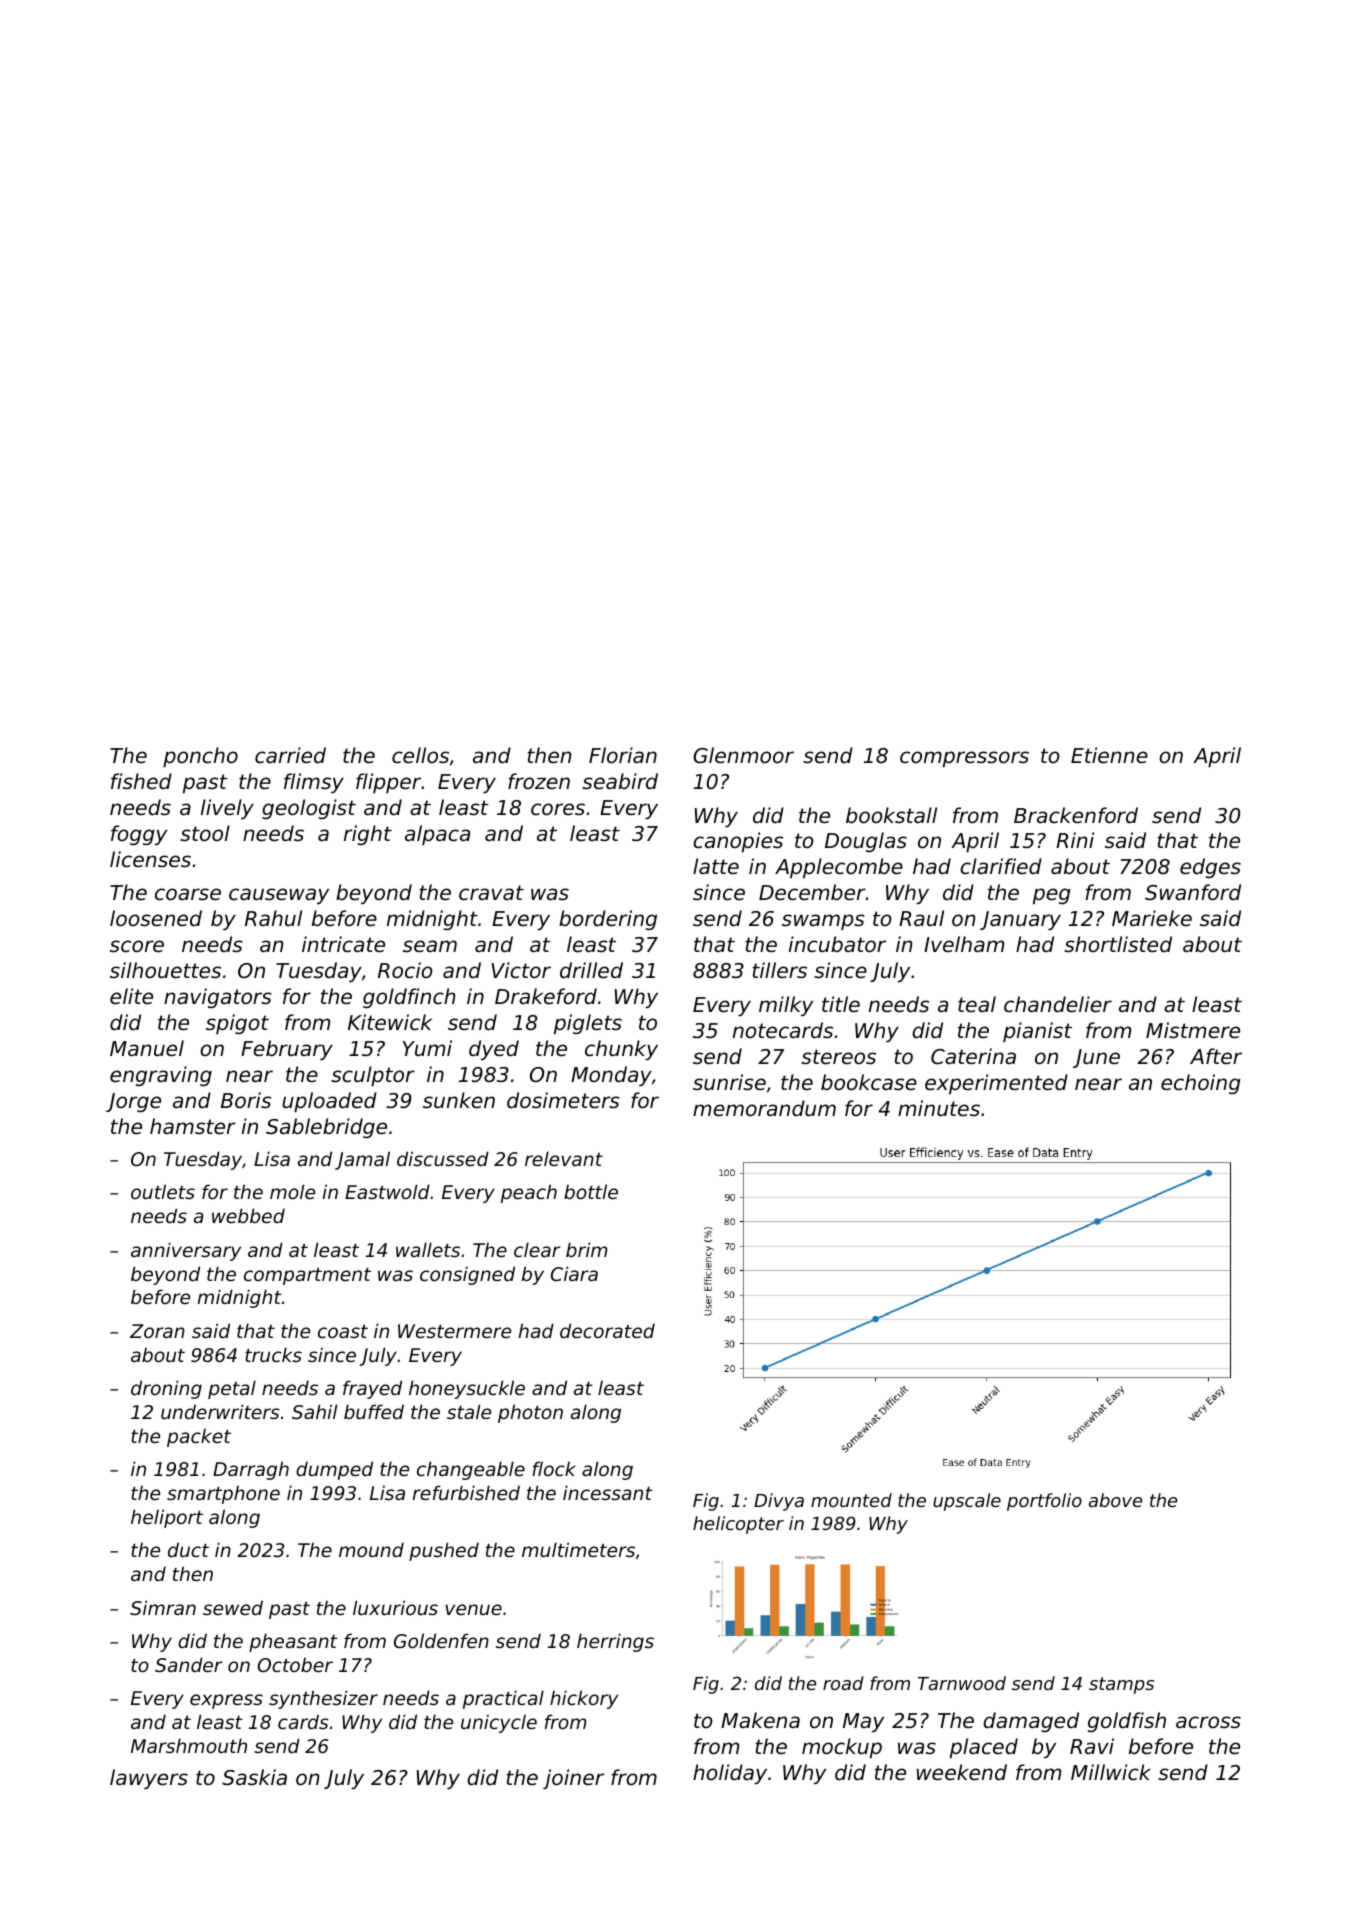 The width and height of the screenshot is (1351, 1911). I want to click on Brackenford, so click(1076, 815).
